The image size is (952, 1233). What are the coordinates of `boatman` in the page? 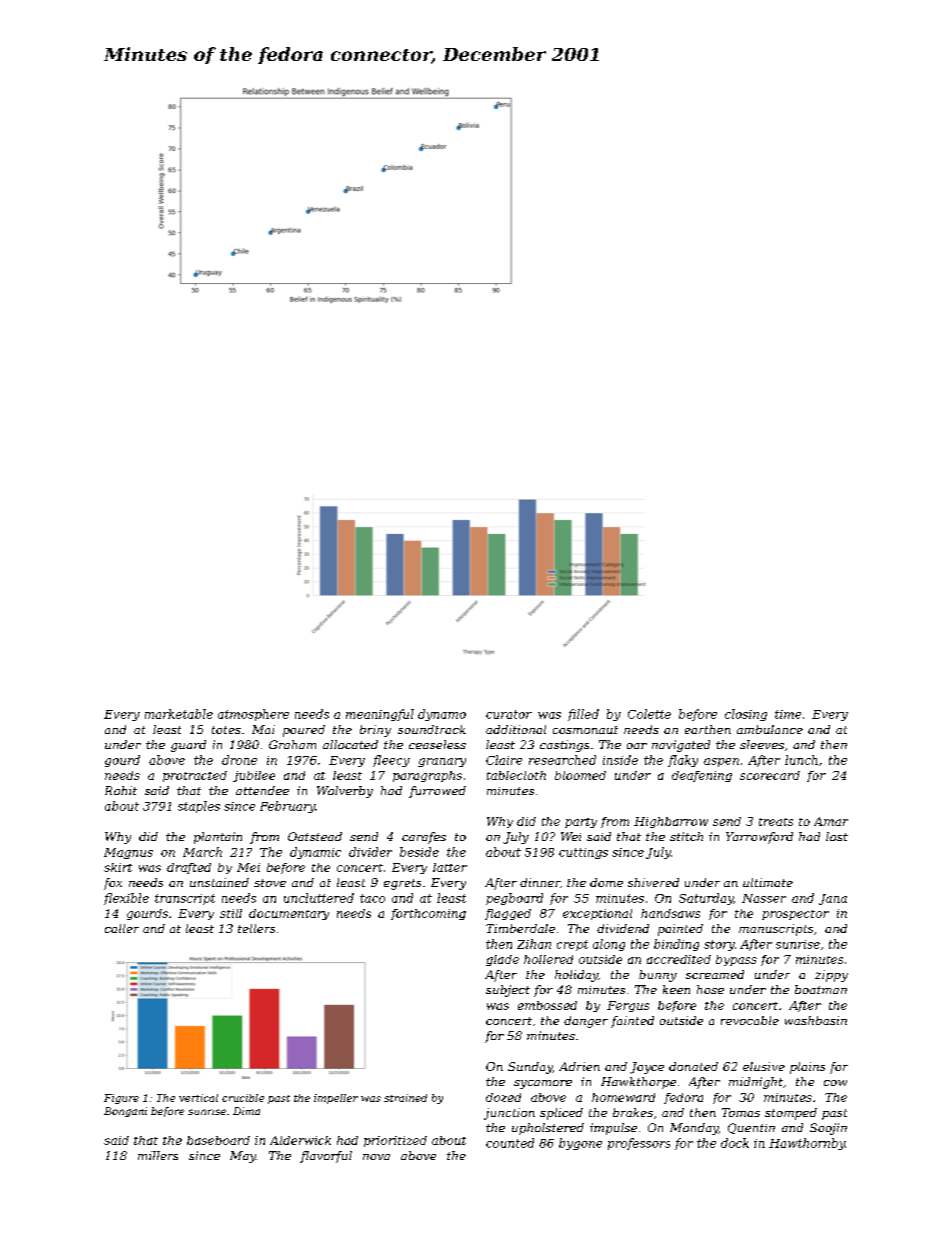 It's located at (821, 989).
